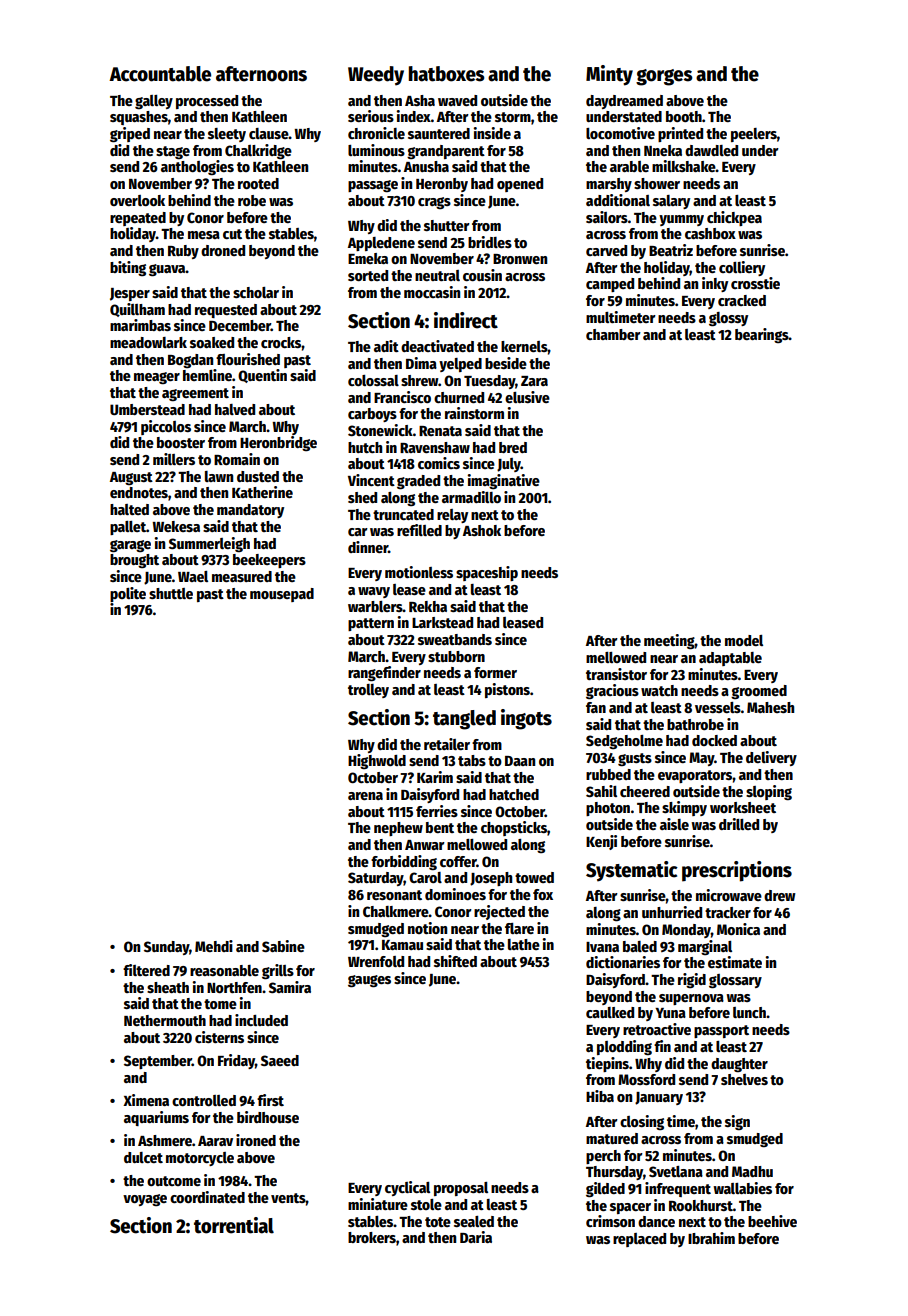 Image resolution: width=908 pixels, height=1316 pixels. Describe the element at coordinates (613, 334) in the screenshot. I see `chamber` at that location.
